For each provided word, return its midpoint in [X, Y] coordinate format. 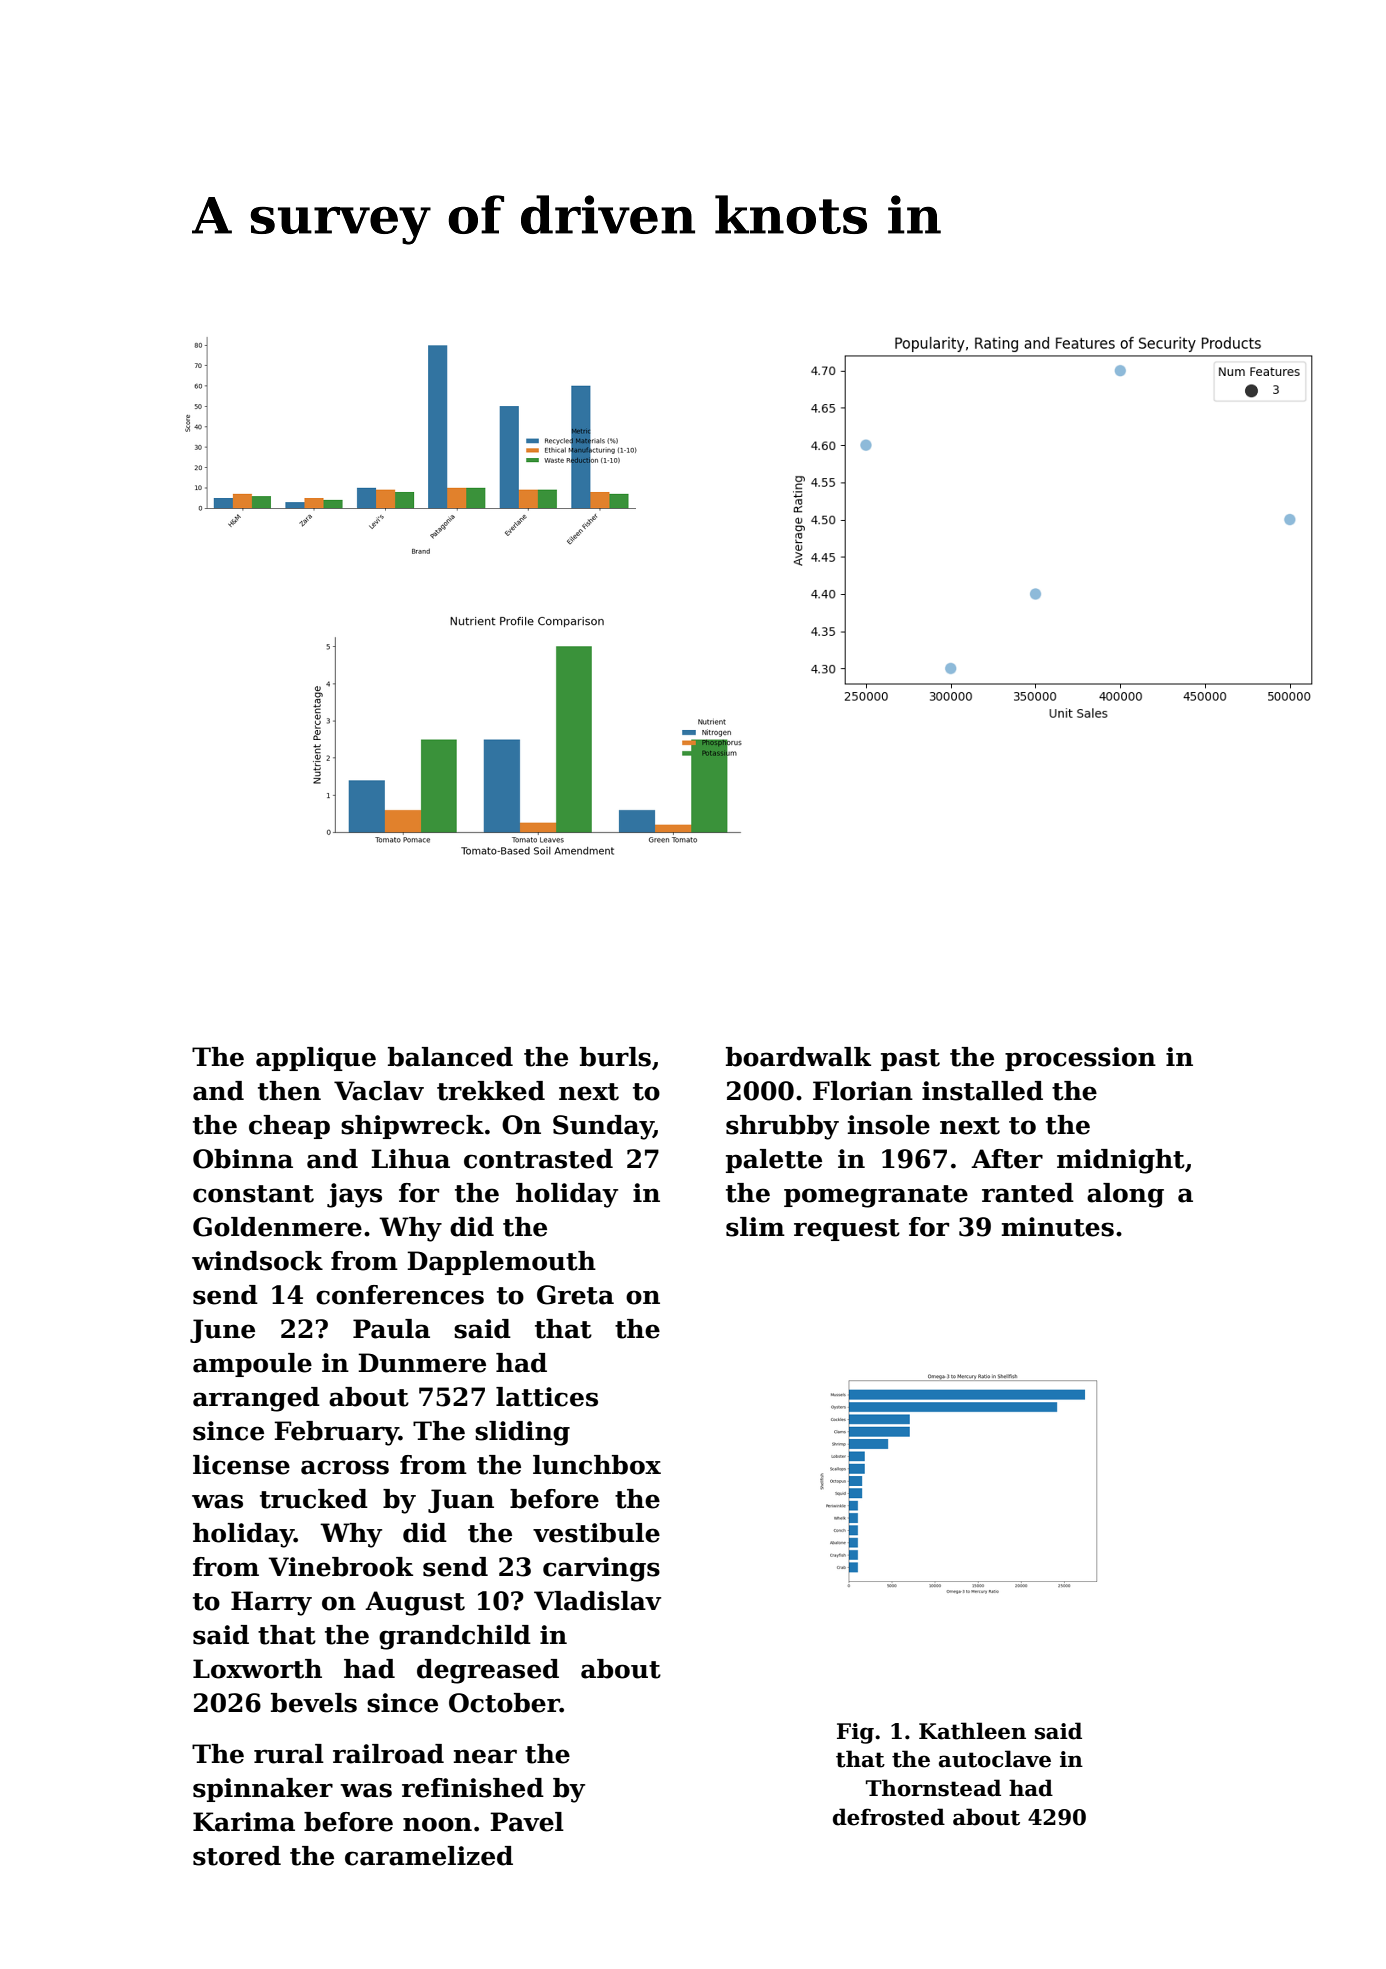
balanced [450, 1057]
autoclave [995, 1759]
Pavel [527, 1822]
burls [615, 1057]
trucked [314, 1499]
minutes [1058, 1227]
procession [1080, 1059]
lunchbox [597, 1465]
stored [237, 1856]
